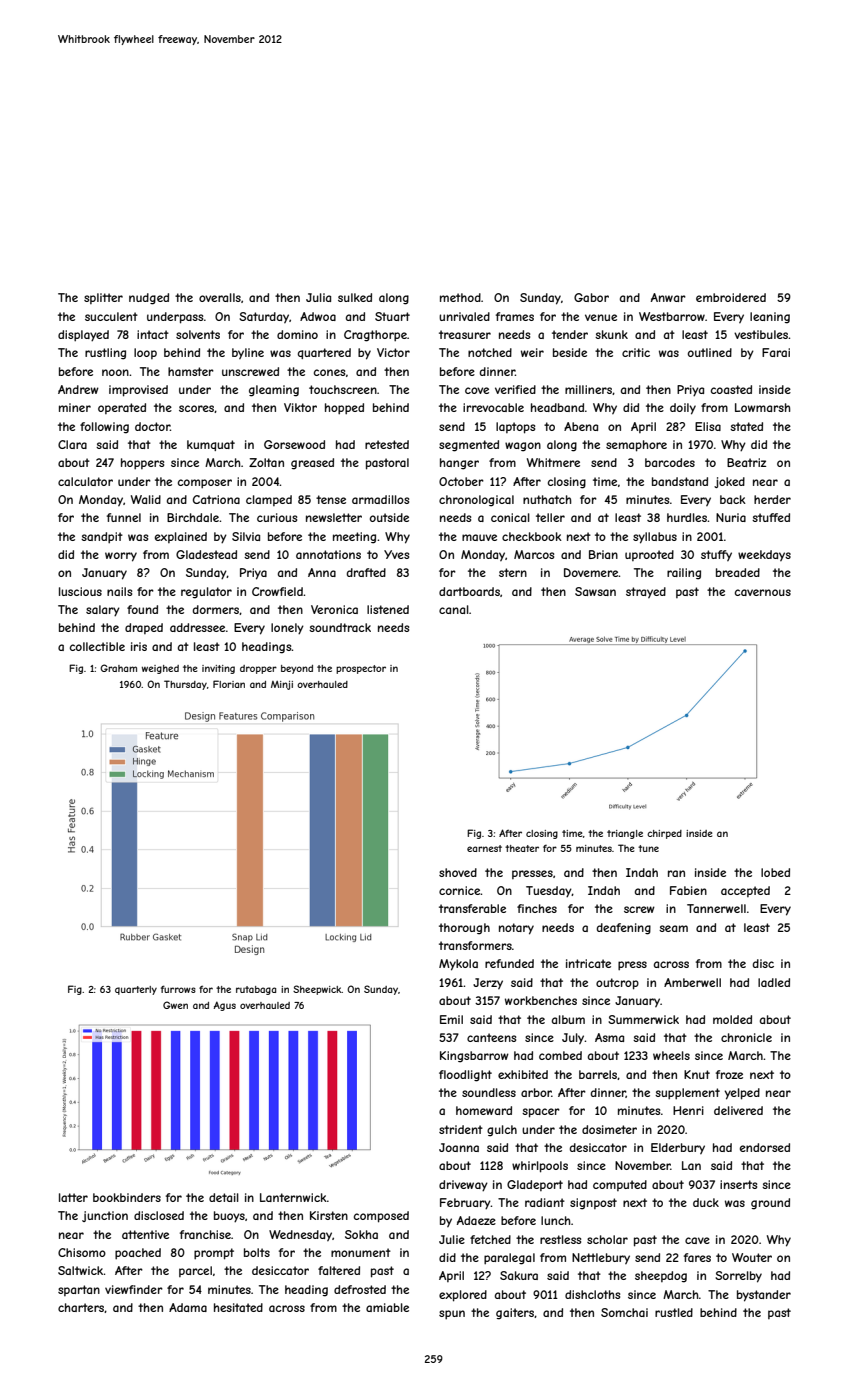  What do you see at coordinates (648, 848) in the screenshot?
I see `tune` at bounding box center [648, 848].
